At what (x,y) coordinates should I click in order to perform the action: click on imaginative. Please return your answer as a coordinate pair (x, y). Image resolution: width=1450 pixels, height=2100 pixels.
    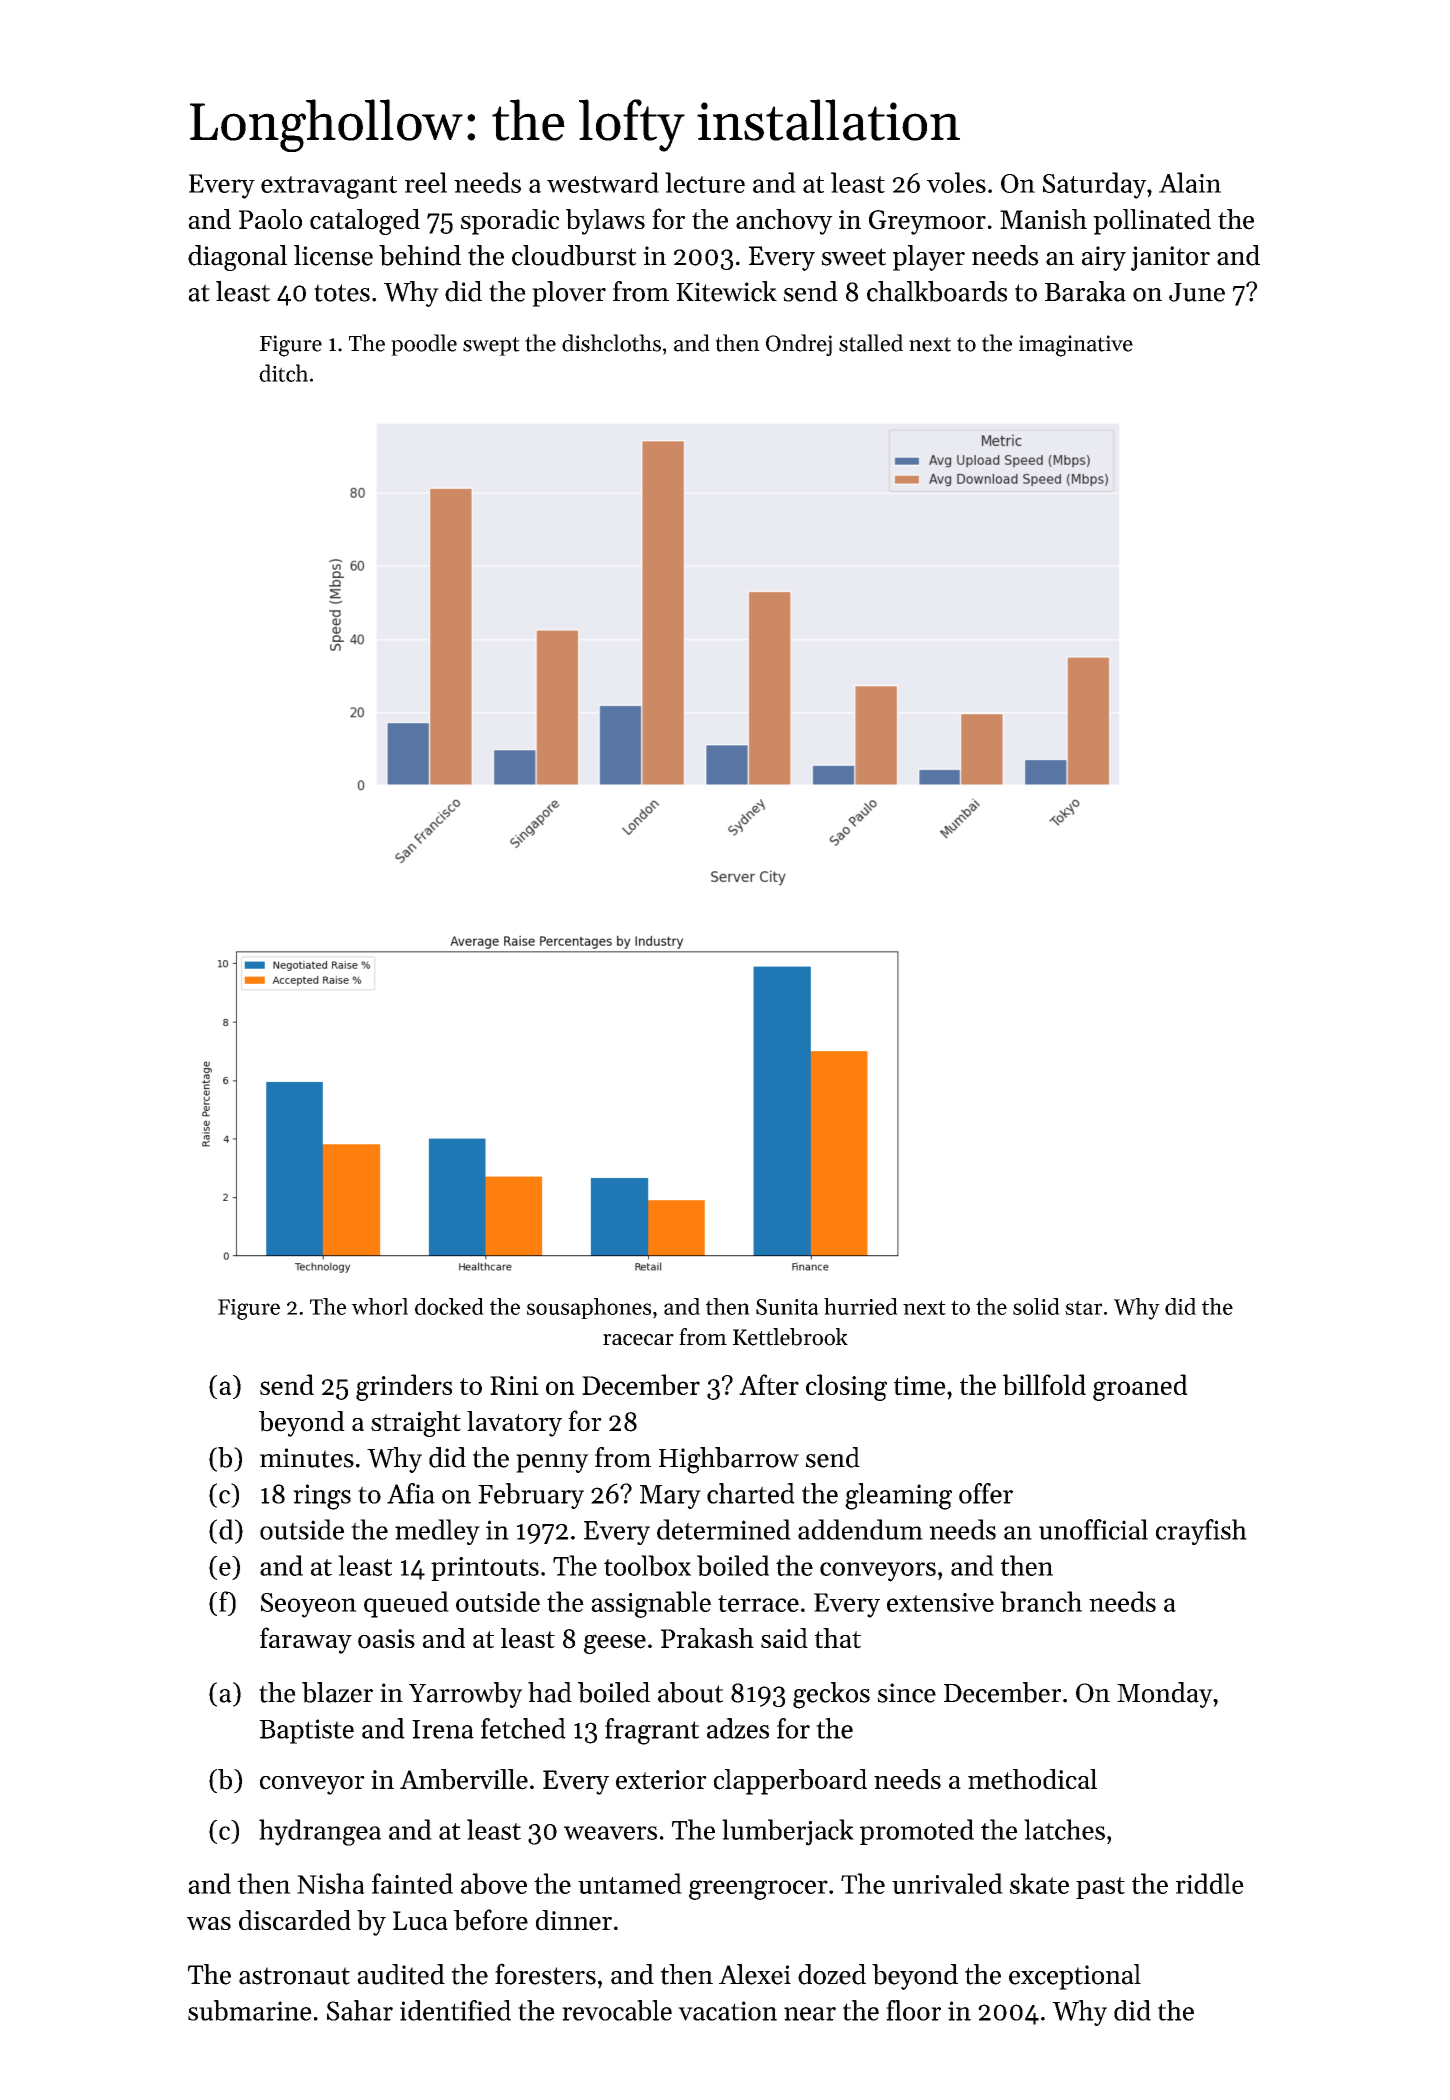
    Looking at the image, I should click on (1076, 346).
